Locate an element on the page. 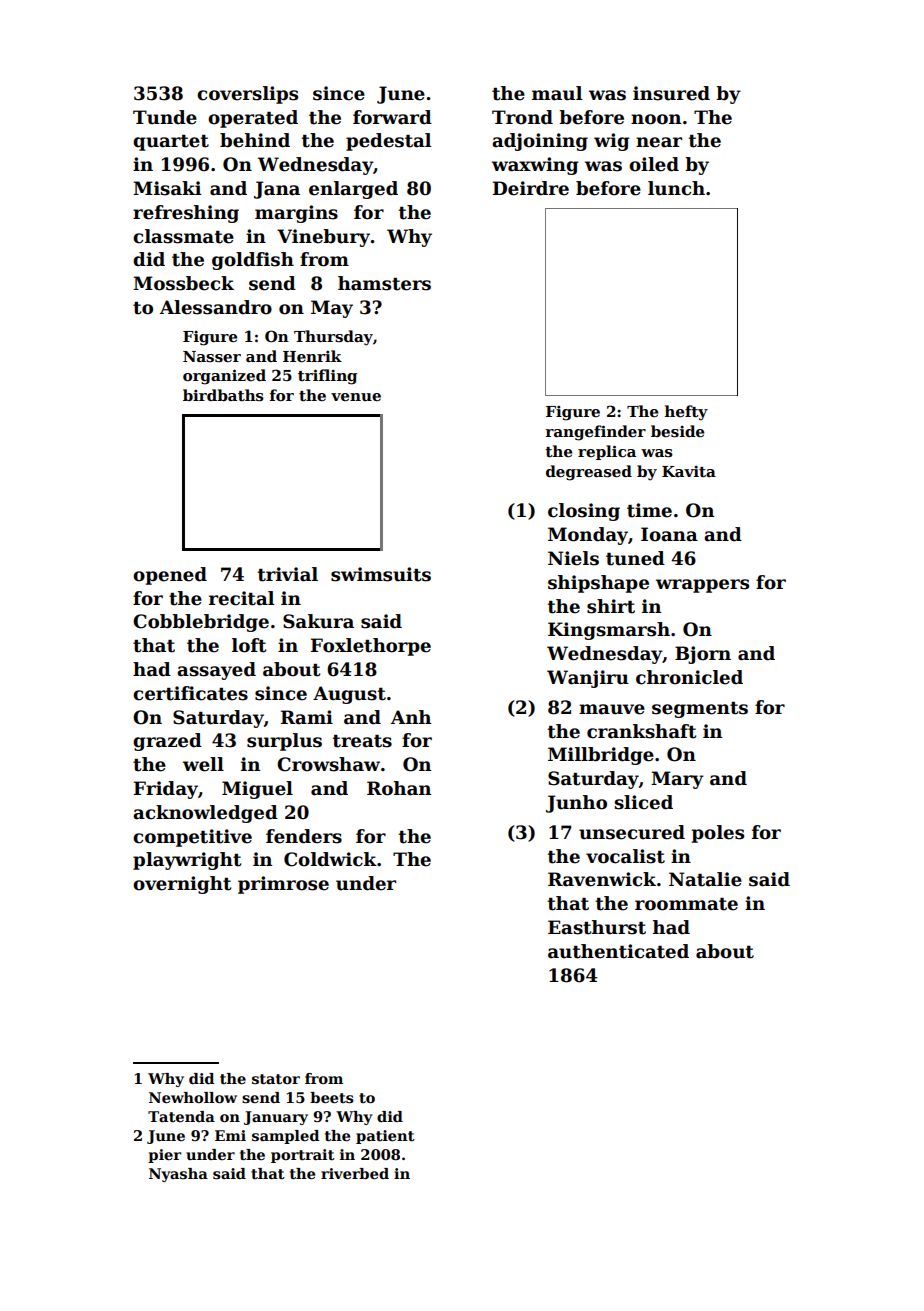 The width and height of the image is (924, 1311). maul is located at coordinates (557, 93).
